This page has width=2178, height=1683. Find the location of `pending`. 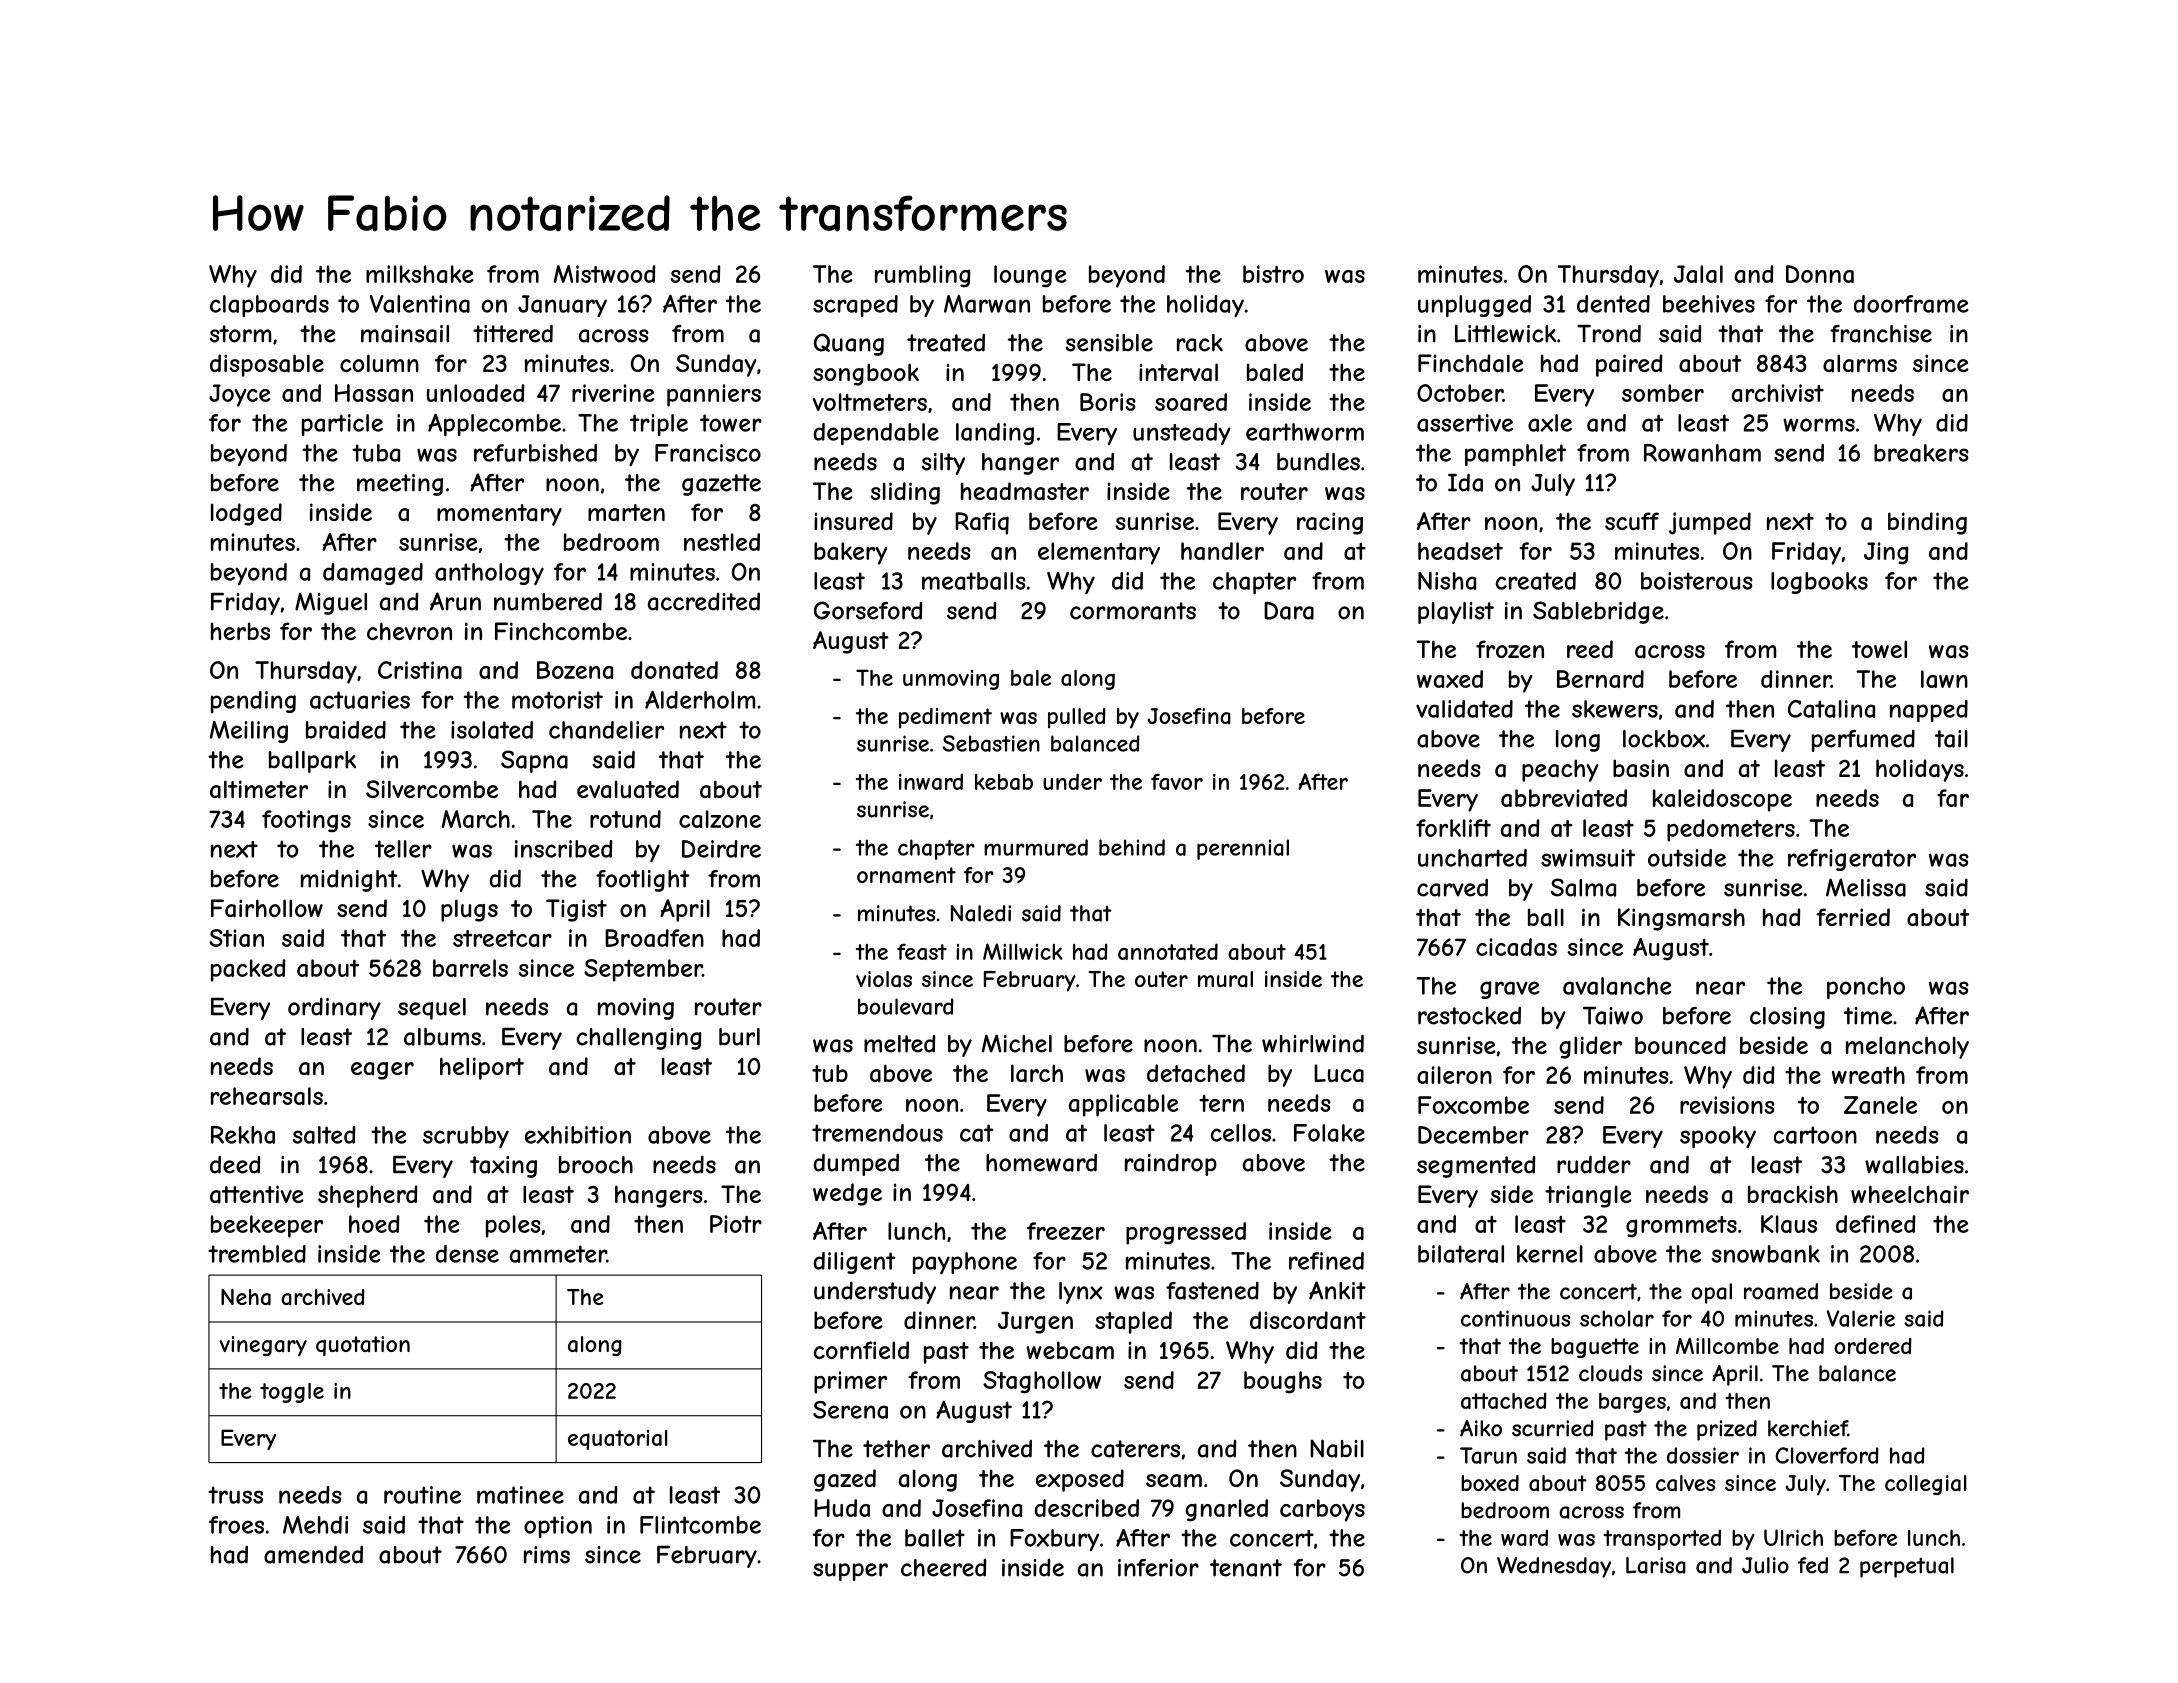

pending is located at coordinates (253, 702).
